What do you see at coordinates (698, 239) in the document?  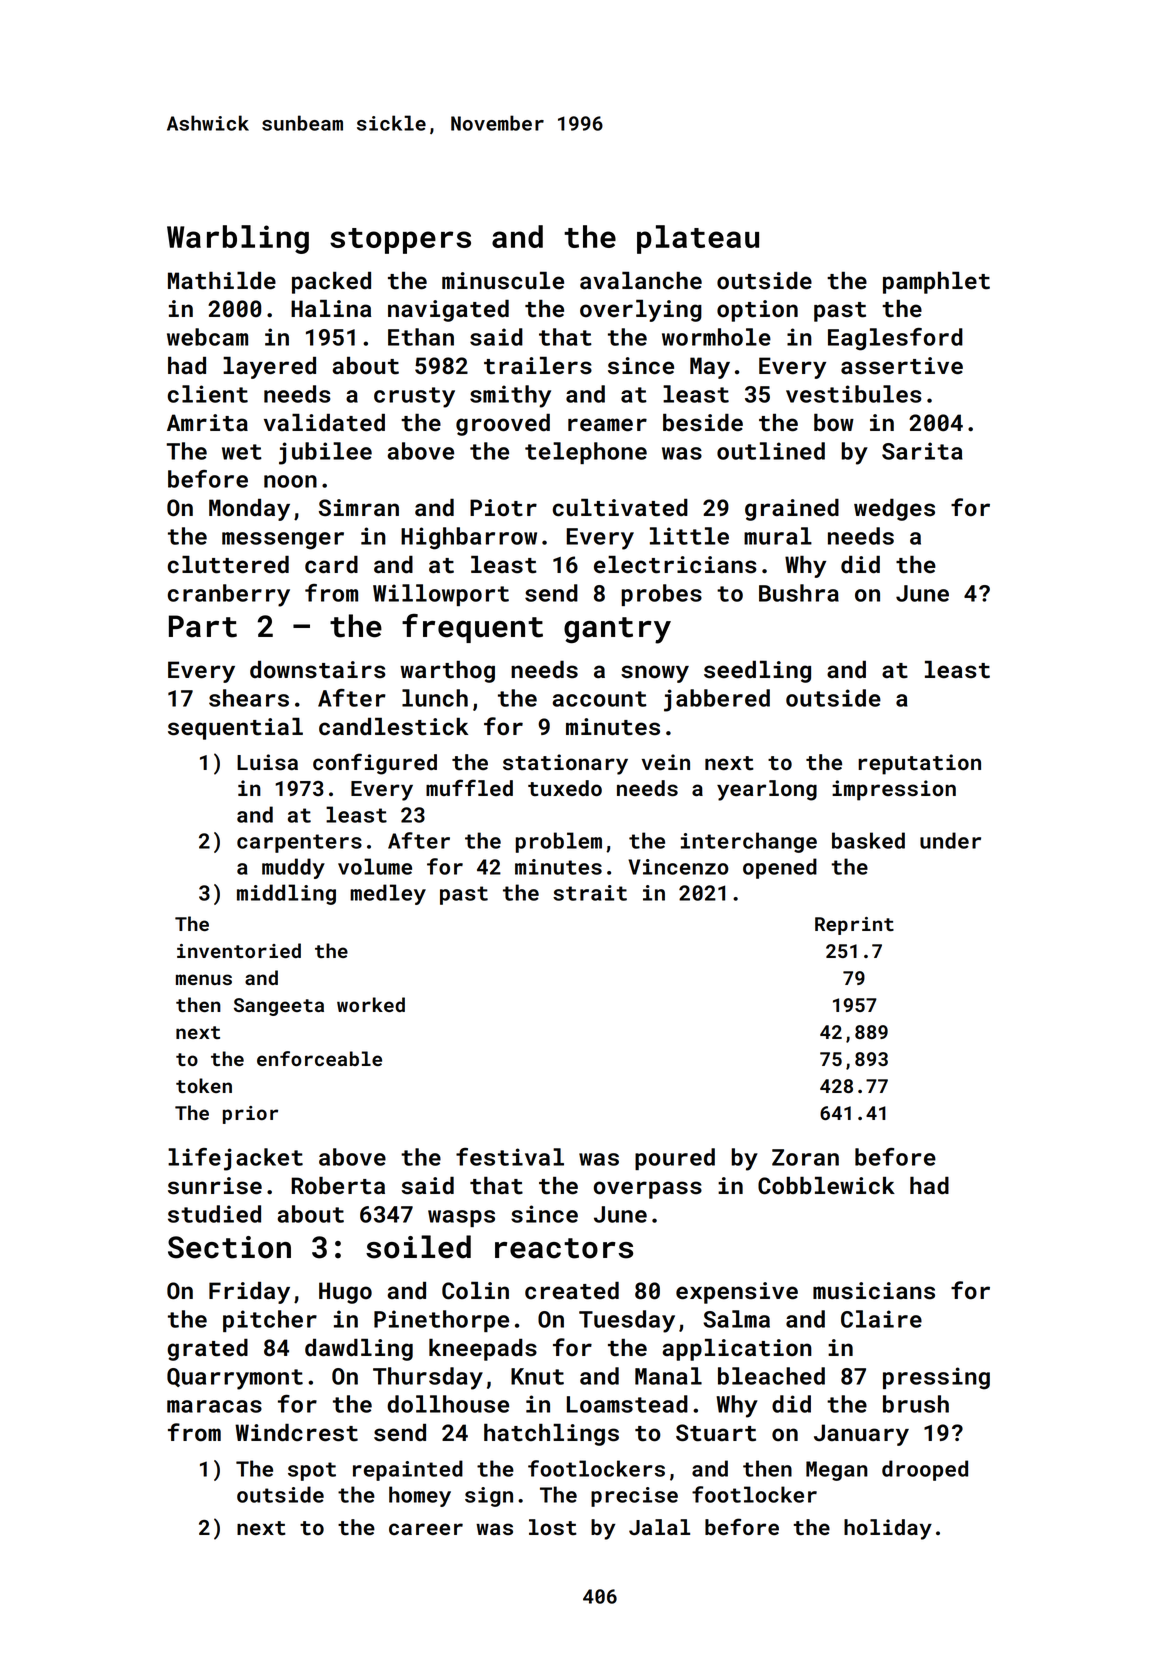 I see `plateau` at bounding box center [698, 239].
